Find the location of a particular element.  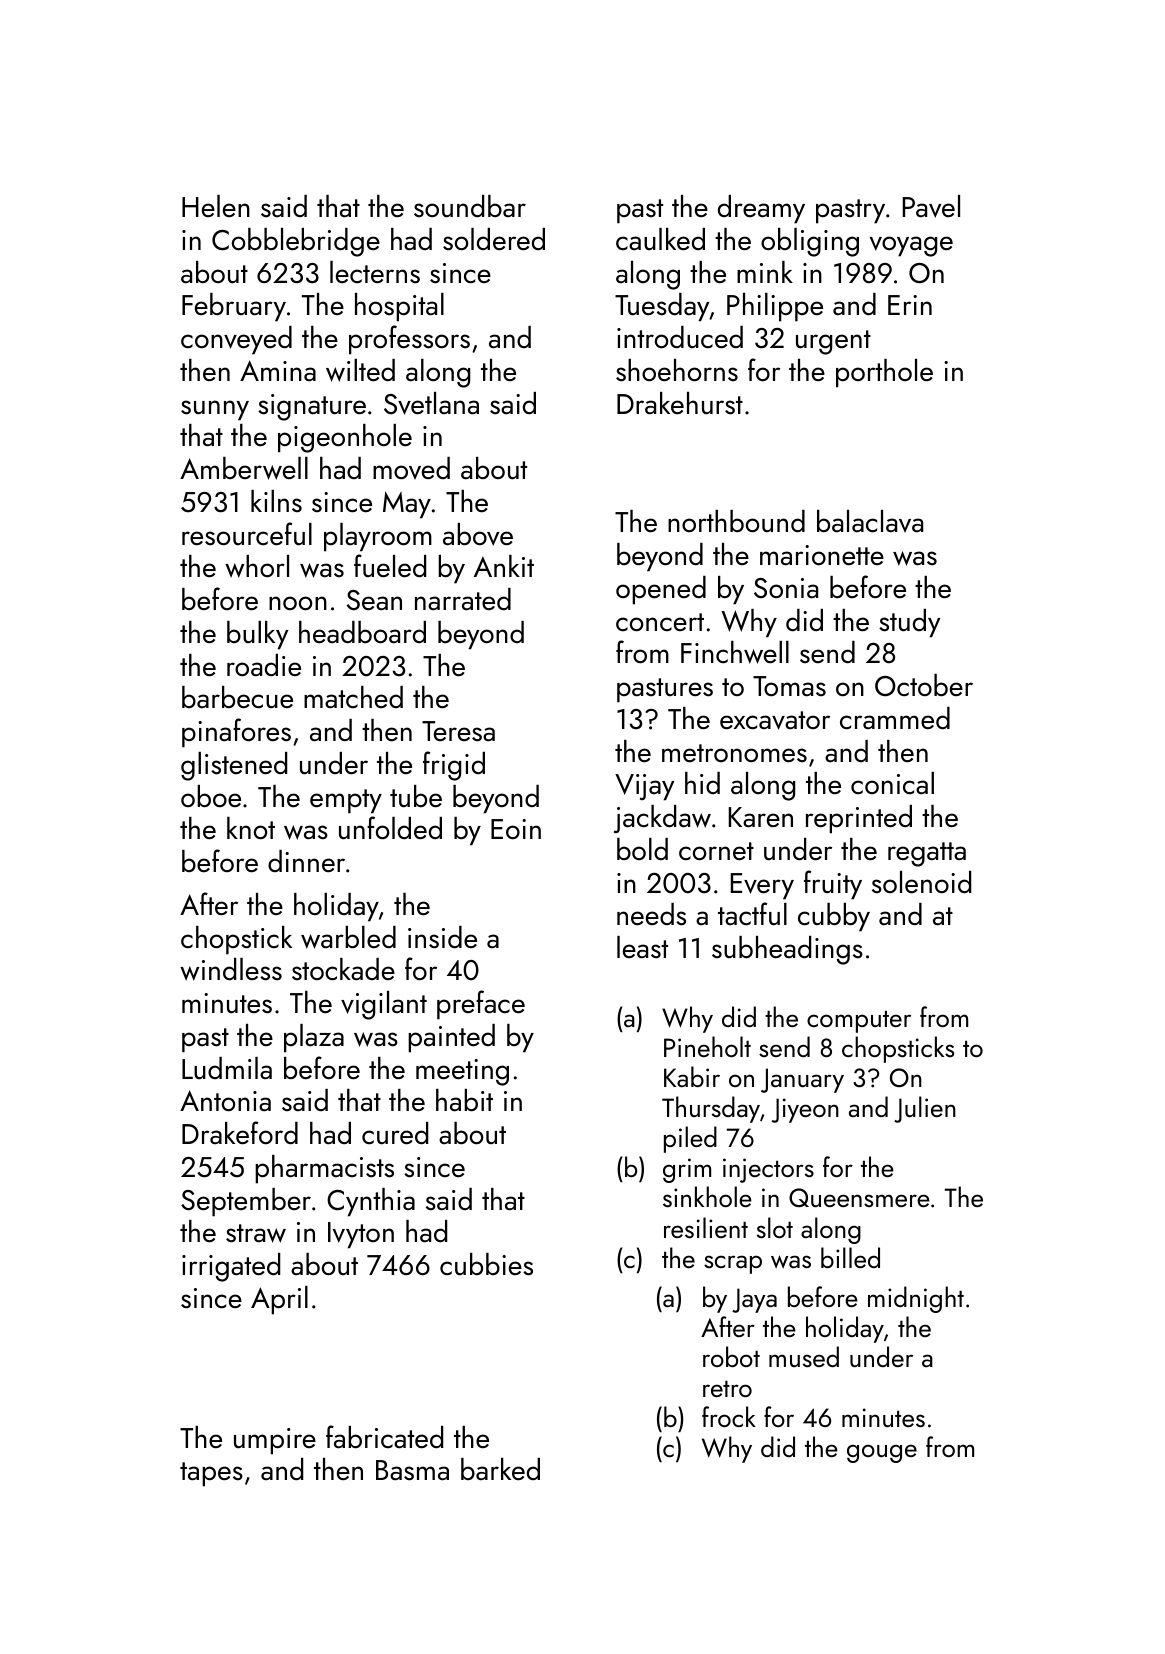

Teresa is located at coordinates (458, 731).
